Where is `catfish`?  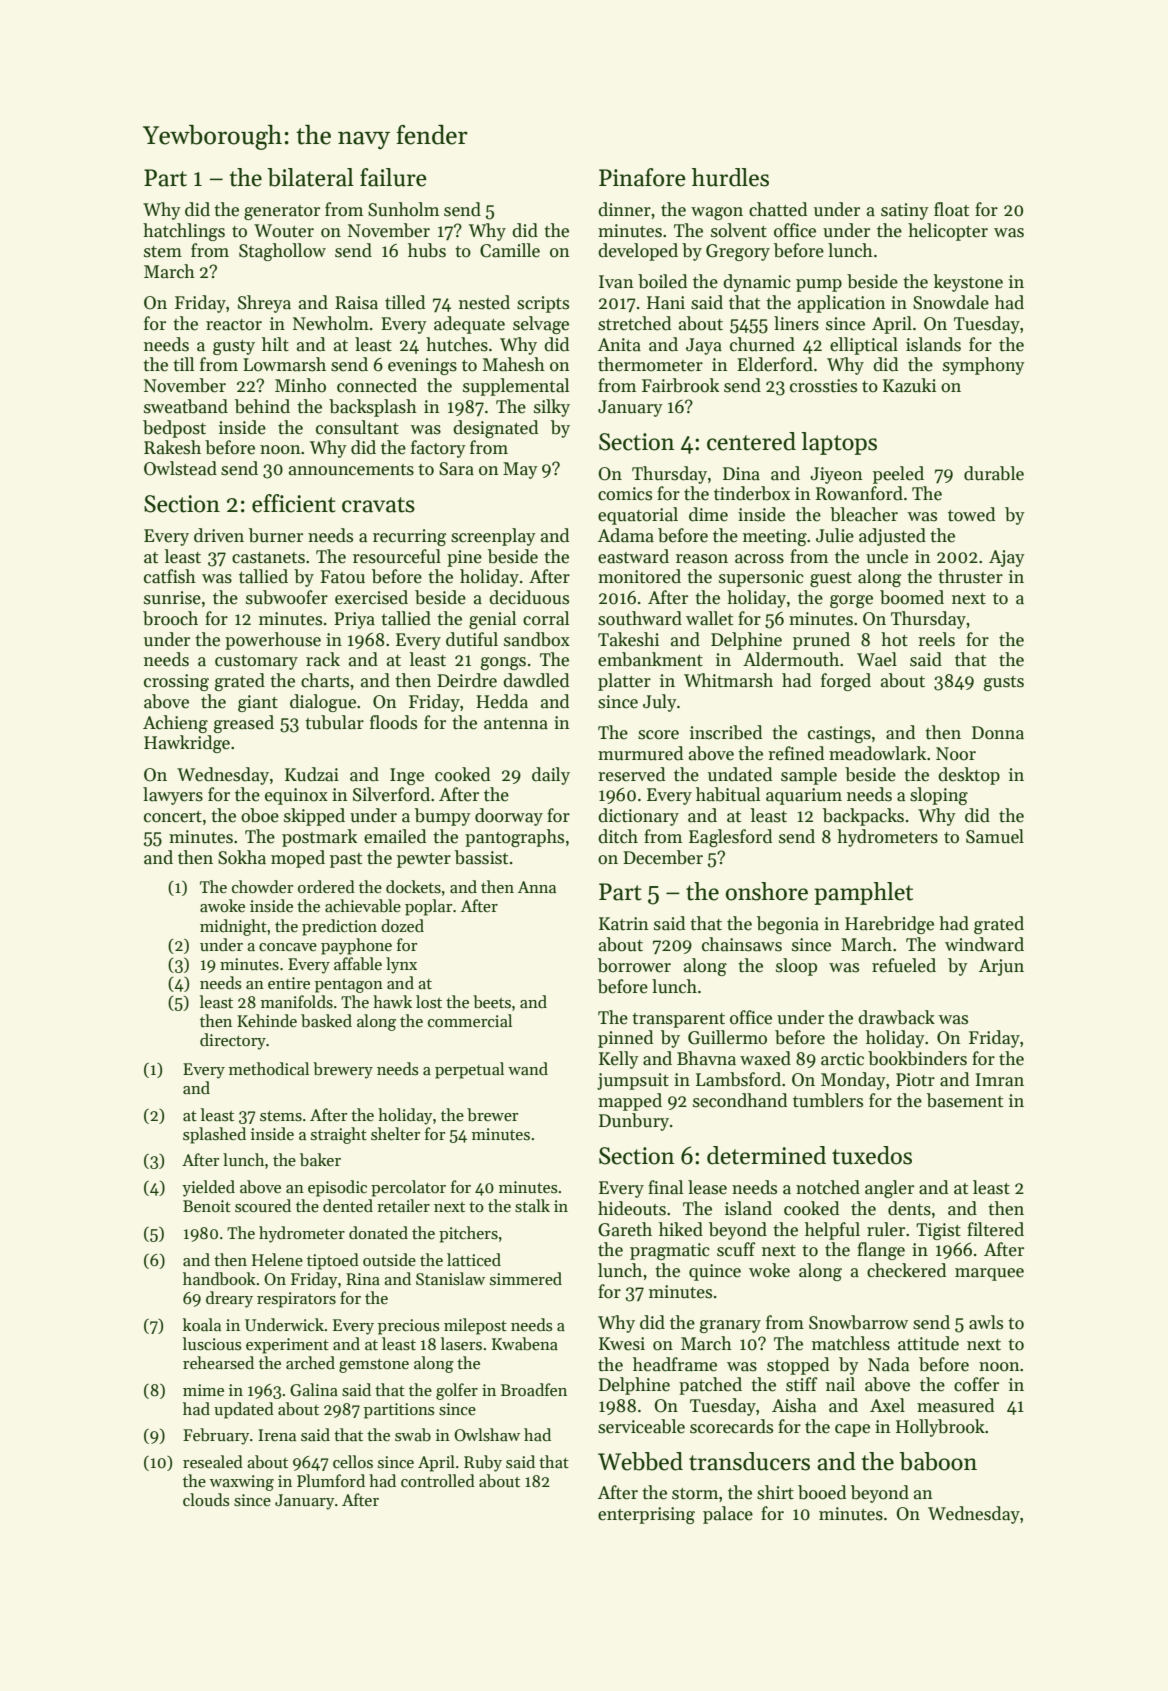 catfish is located at coordinates (170, 576).
